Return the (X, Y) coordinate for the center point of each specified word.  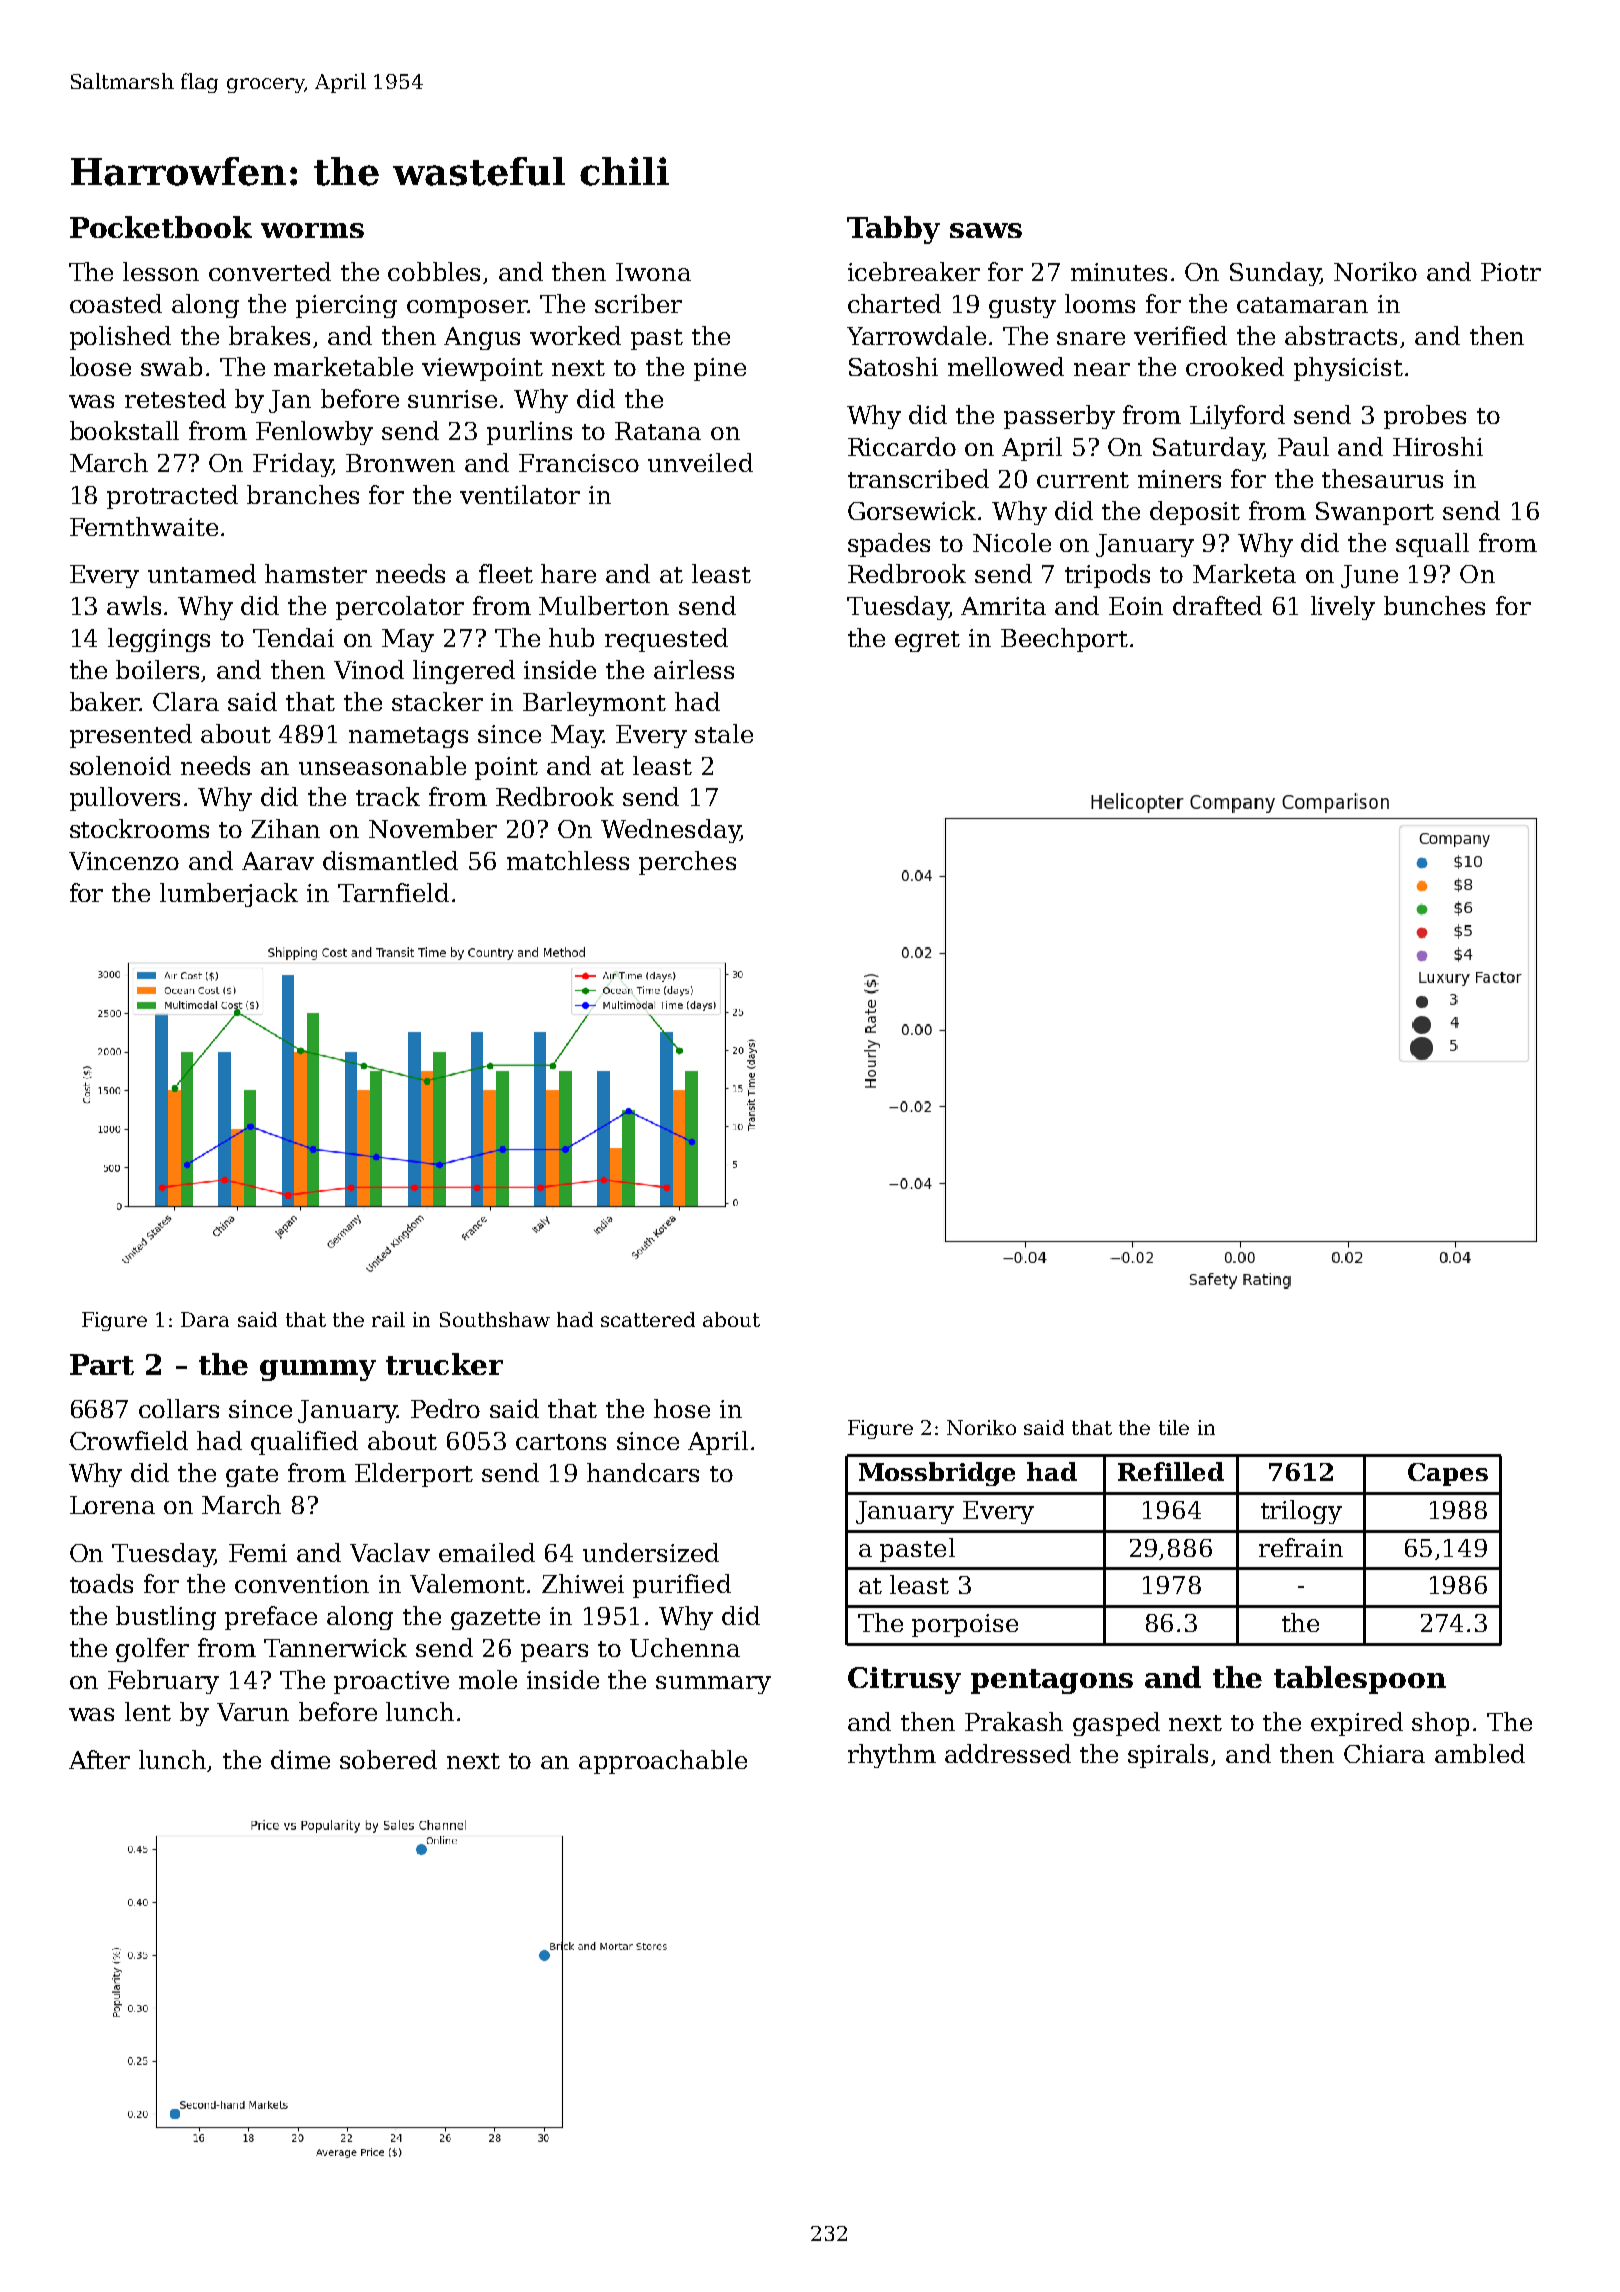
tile (1174, 1427)
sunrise (452, 399)
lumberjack (229, 895)
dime (300, 1759)
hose (682, 1408)
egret (927, 641)
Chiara (1384, 1753)
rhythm (892, 1756)
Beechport (1064, 640)
